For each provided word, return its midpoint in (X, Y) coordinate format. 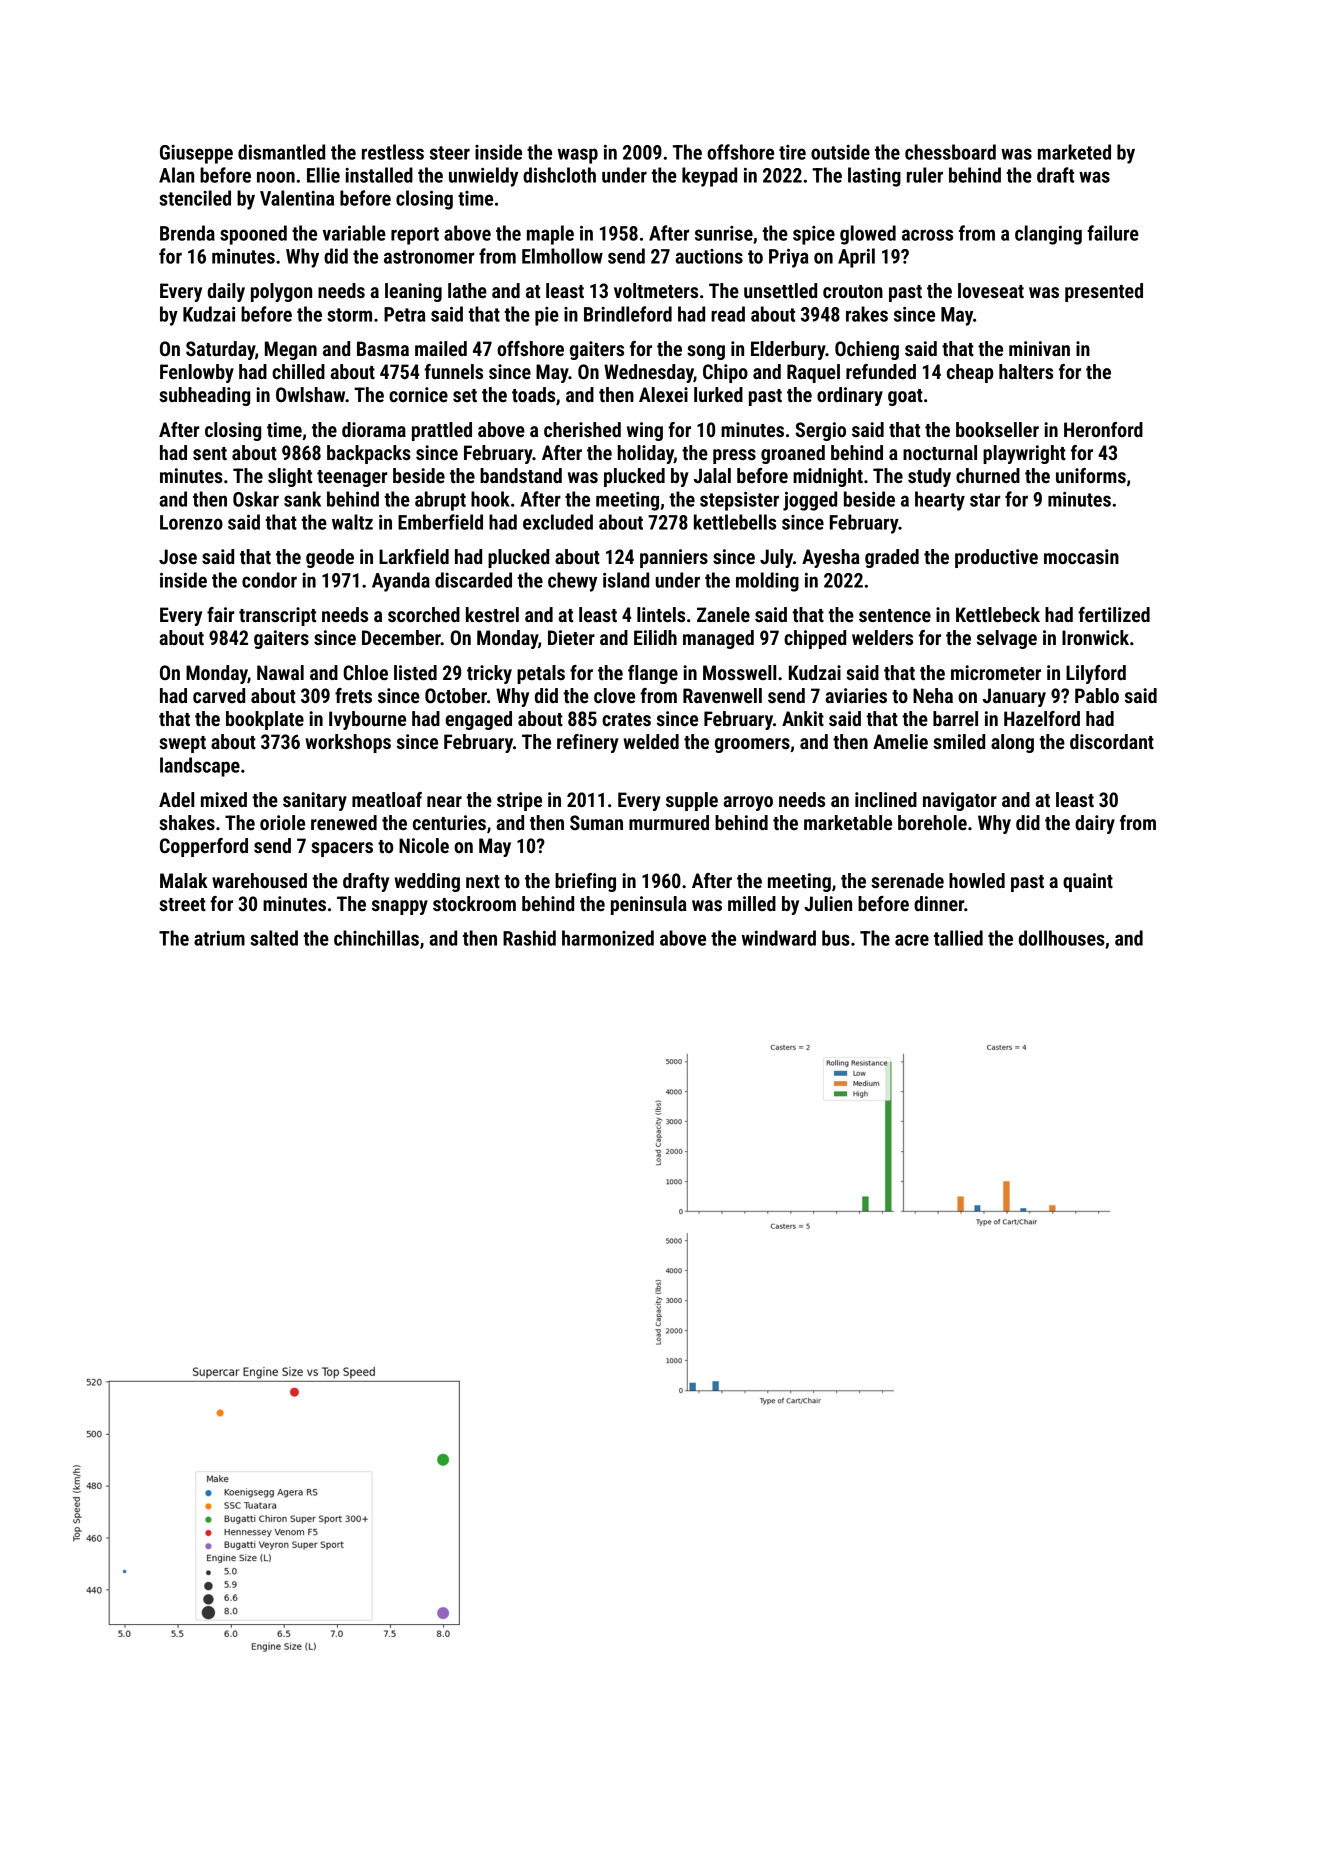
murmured (669, 822)
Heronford (1103, 429)
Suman (596, 822)
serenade (907, 880)
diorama (374, 429)
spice (814, 235)
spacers (342, 849)
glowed (868, 235)
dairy (1095, 824)
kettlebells (735, 522)
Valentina (297, 198)
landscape (200, 767)
